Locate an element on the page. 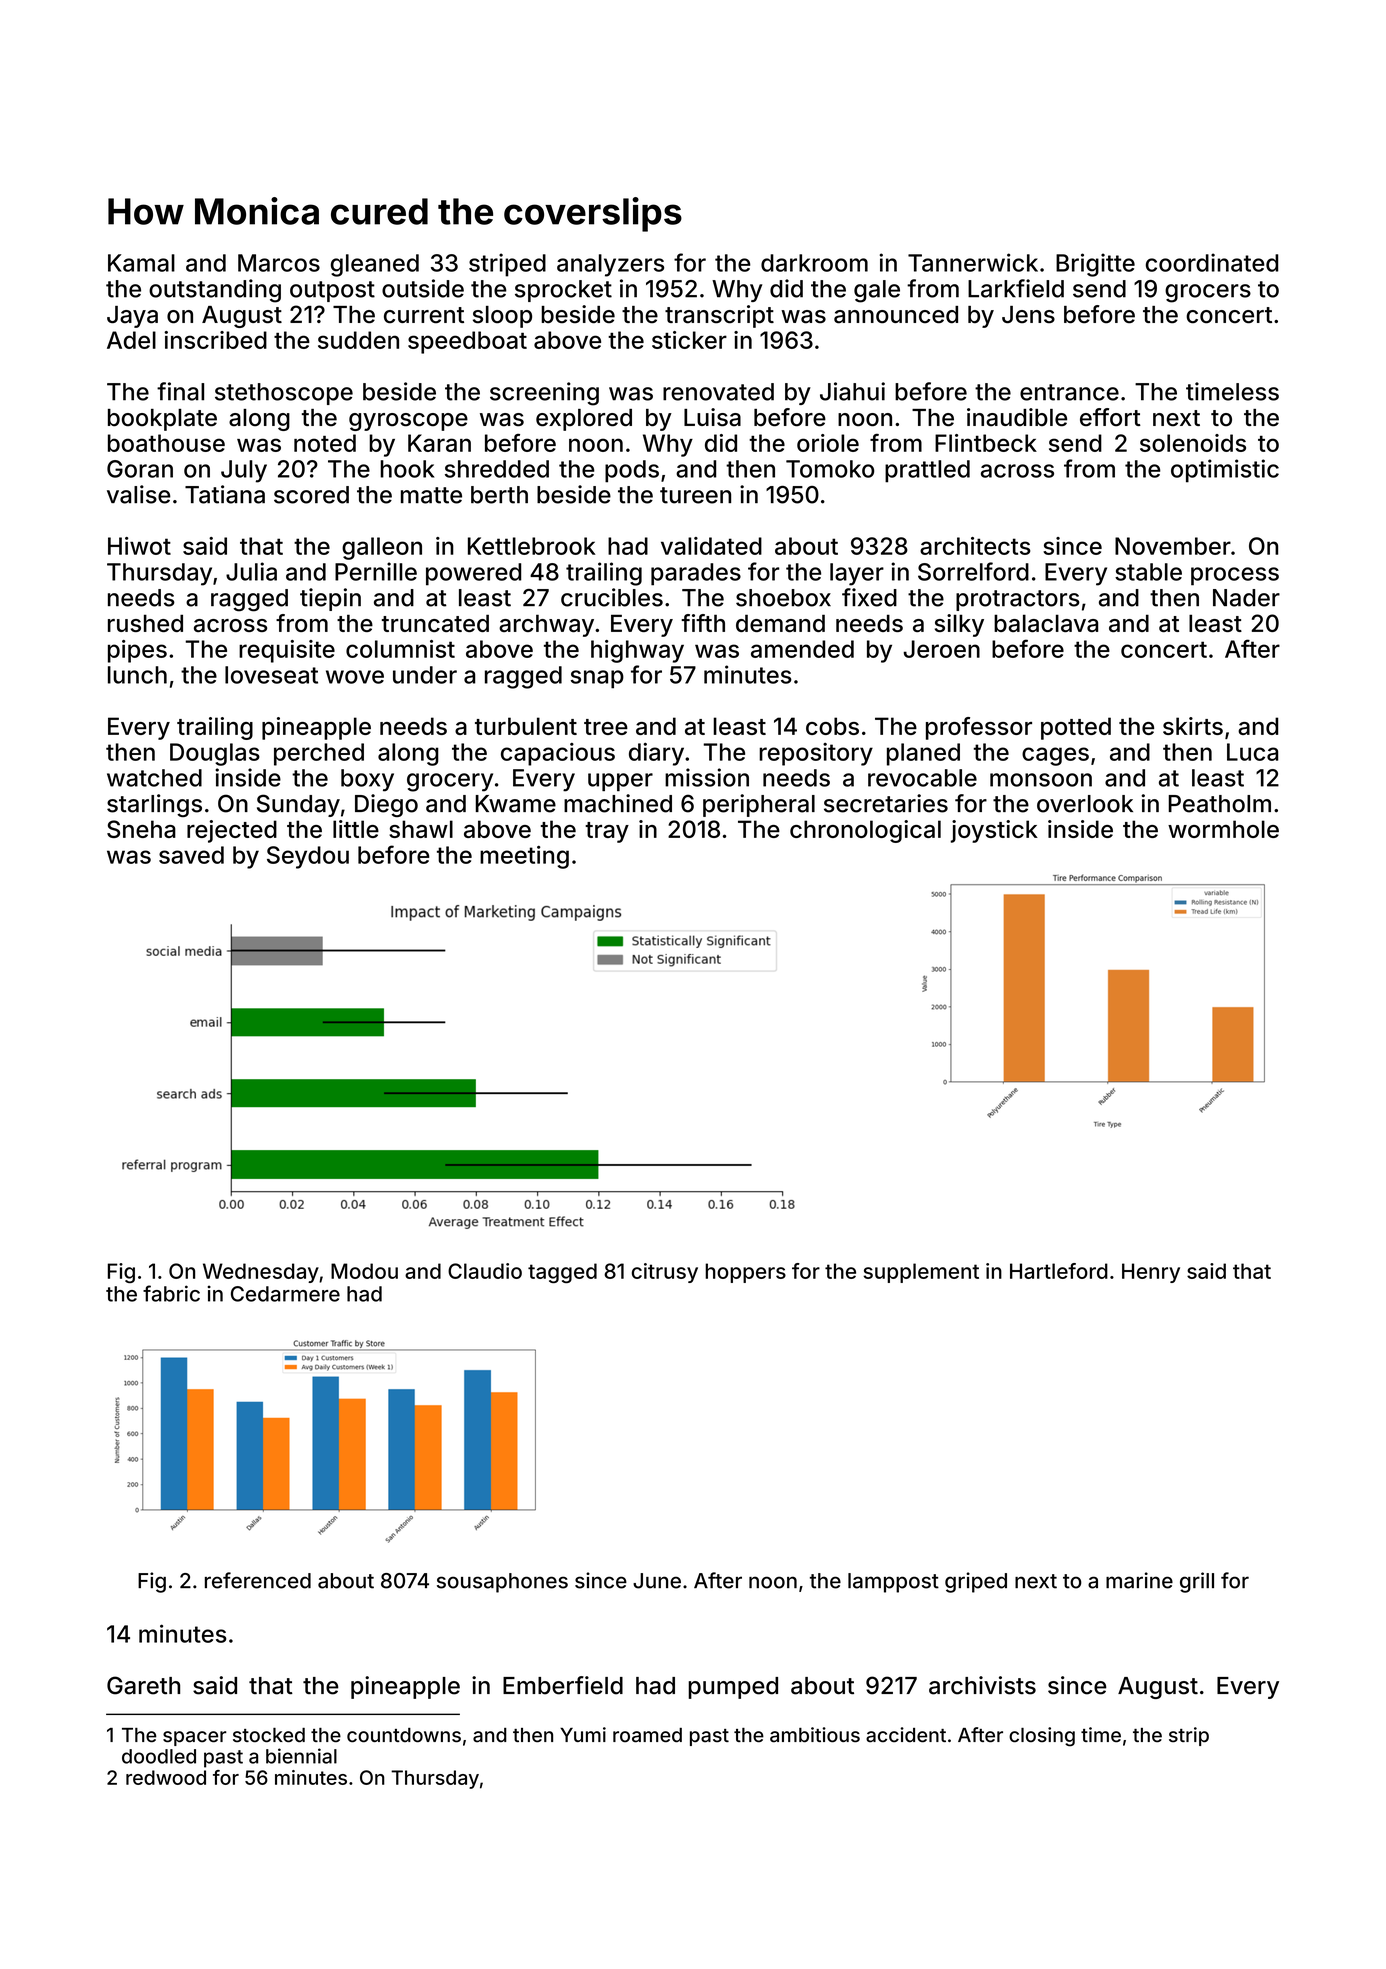 This page has width=1386, height=1969. amended is located at coordinates (802, 649).
